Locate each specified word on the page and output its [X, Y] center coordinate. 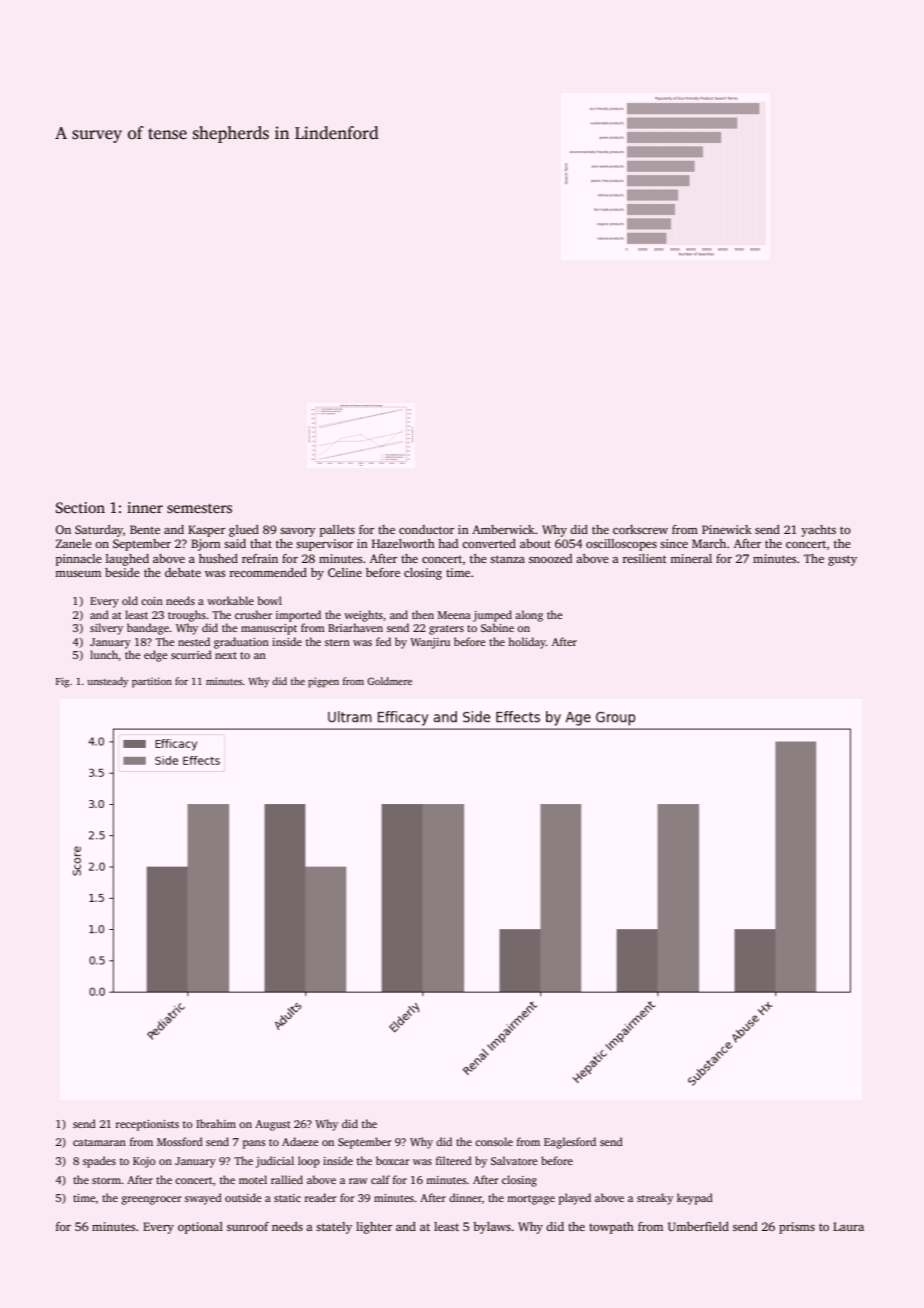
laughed [127, 560]
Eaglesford [570, 1143]
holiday [527, 643]
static [287, 1198]
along [529, 616]
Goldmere [389, 681]
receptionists [147, 1125]
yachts [818, 531]
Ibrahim [216, 1123]
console [494, 1141]
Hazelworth [403, 543]
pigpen [323, 682]
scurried [191, 654]
